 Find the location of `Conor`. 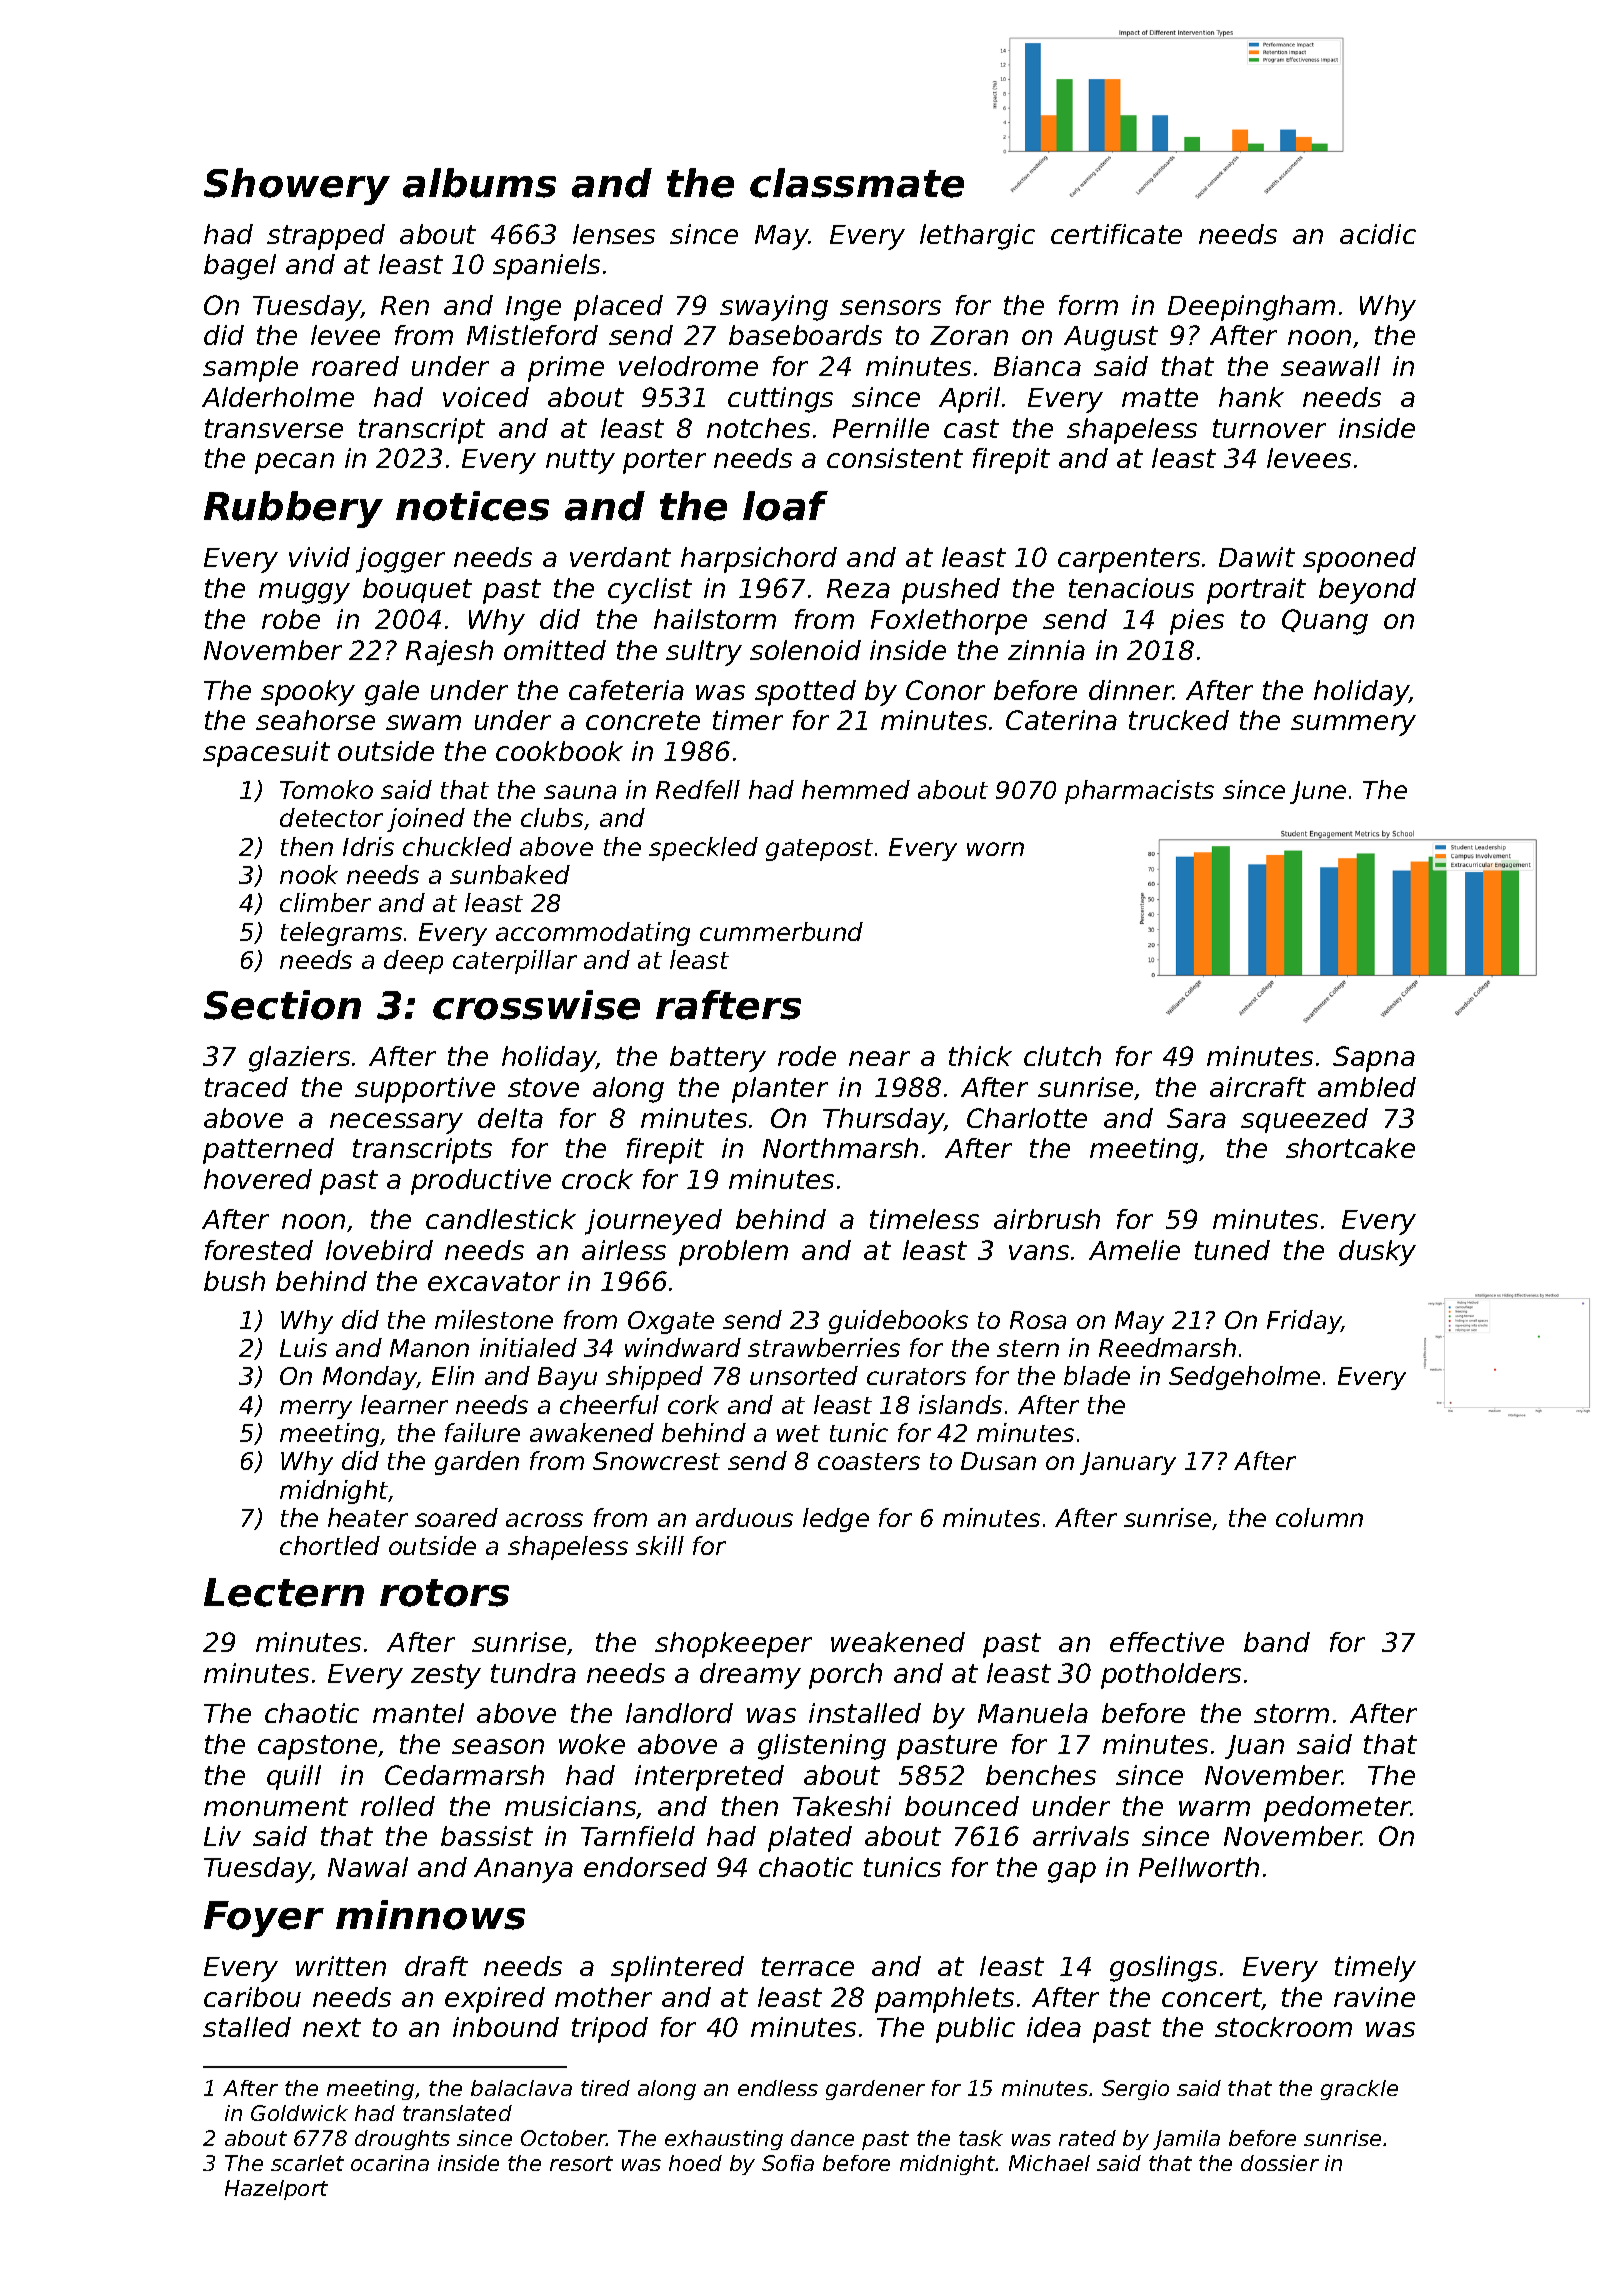

Conor is located at coordinates (945, 690).
